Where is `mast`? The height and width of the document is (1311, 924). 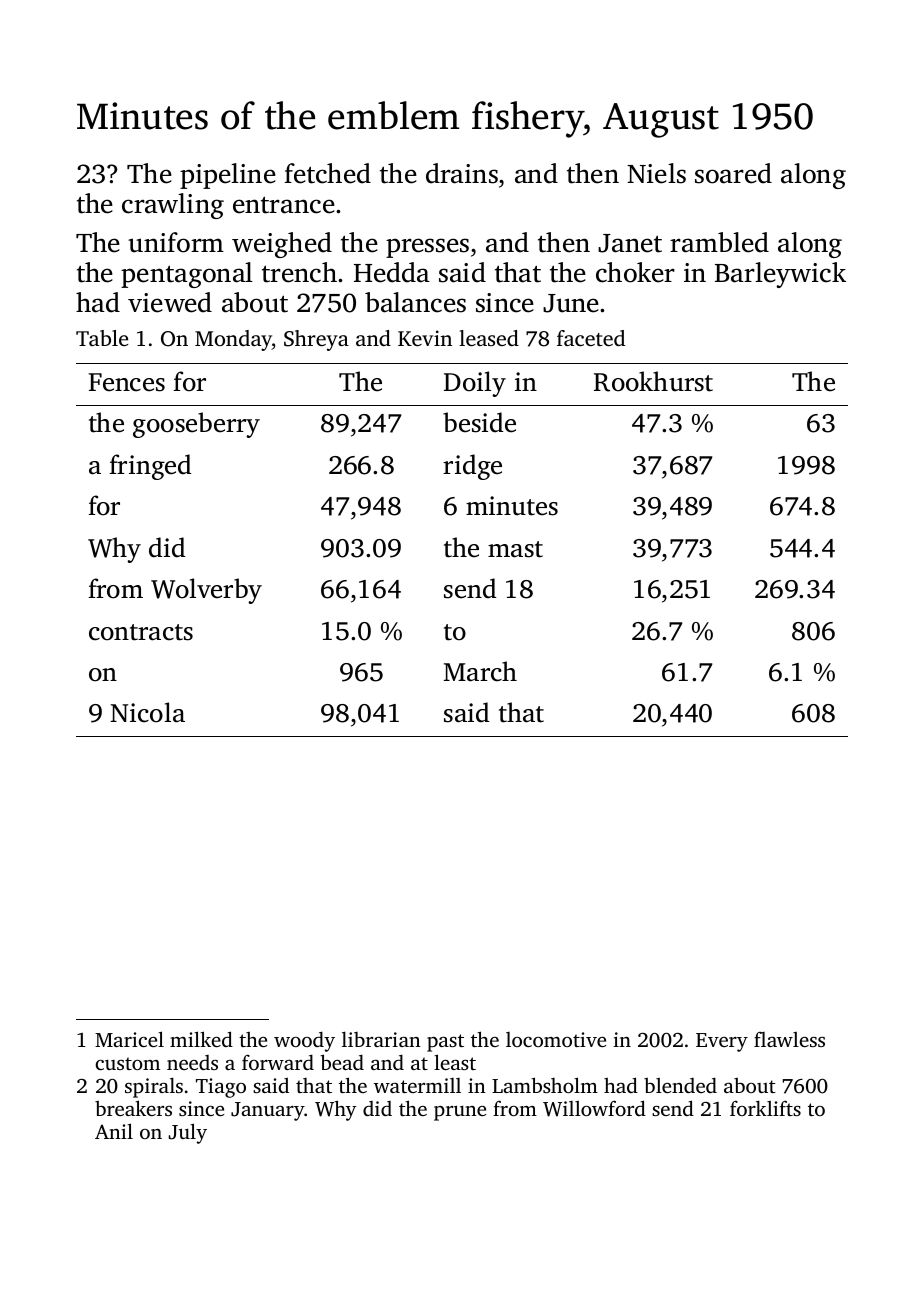 mast is located at coordinates (515, 549).
